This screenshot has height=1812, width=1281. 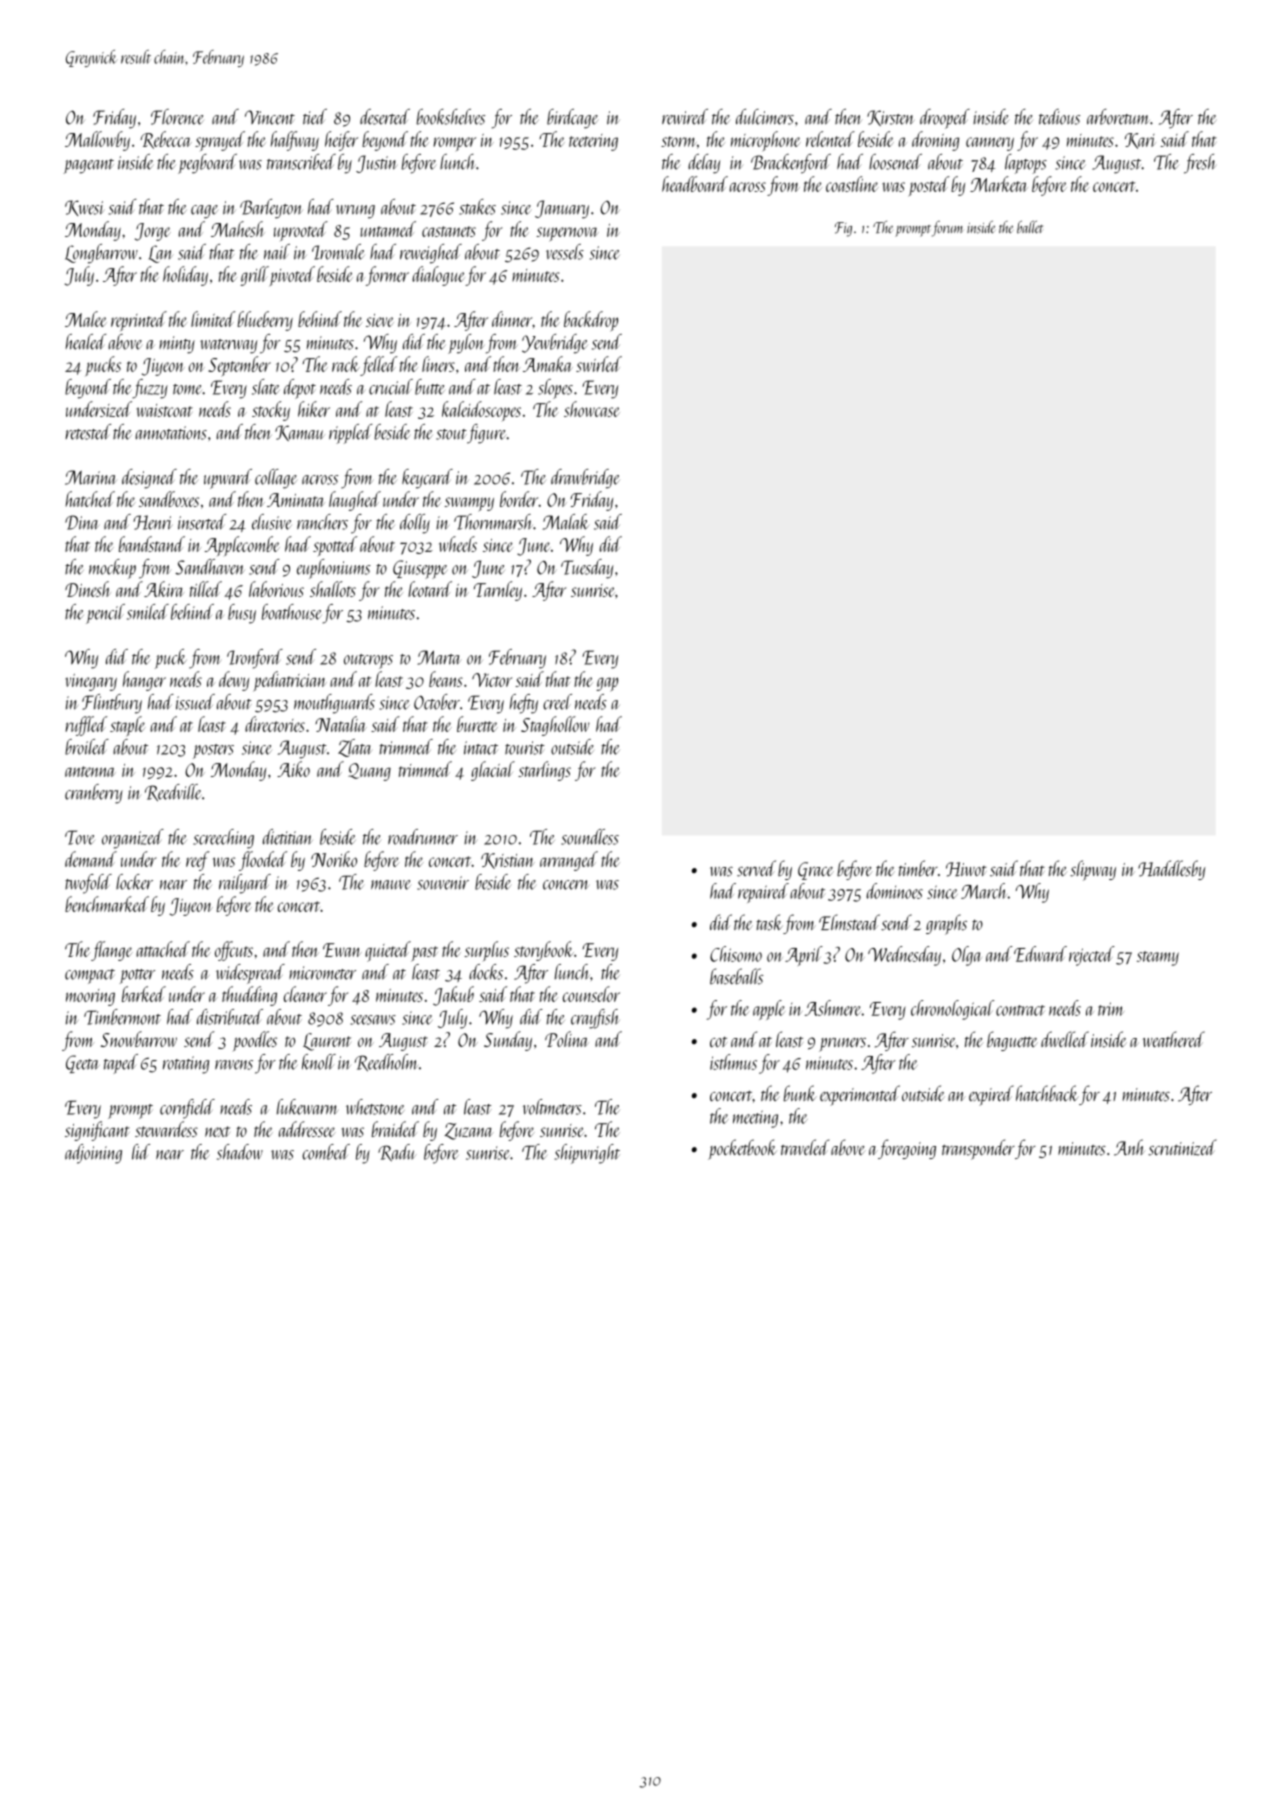 I want to click on headboard, so click(x=695, y=184).
